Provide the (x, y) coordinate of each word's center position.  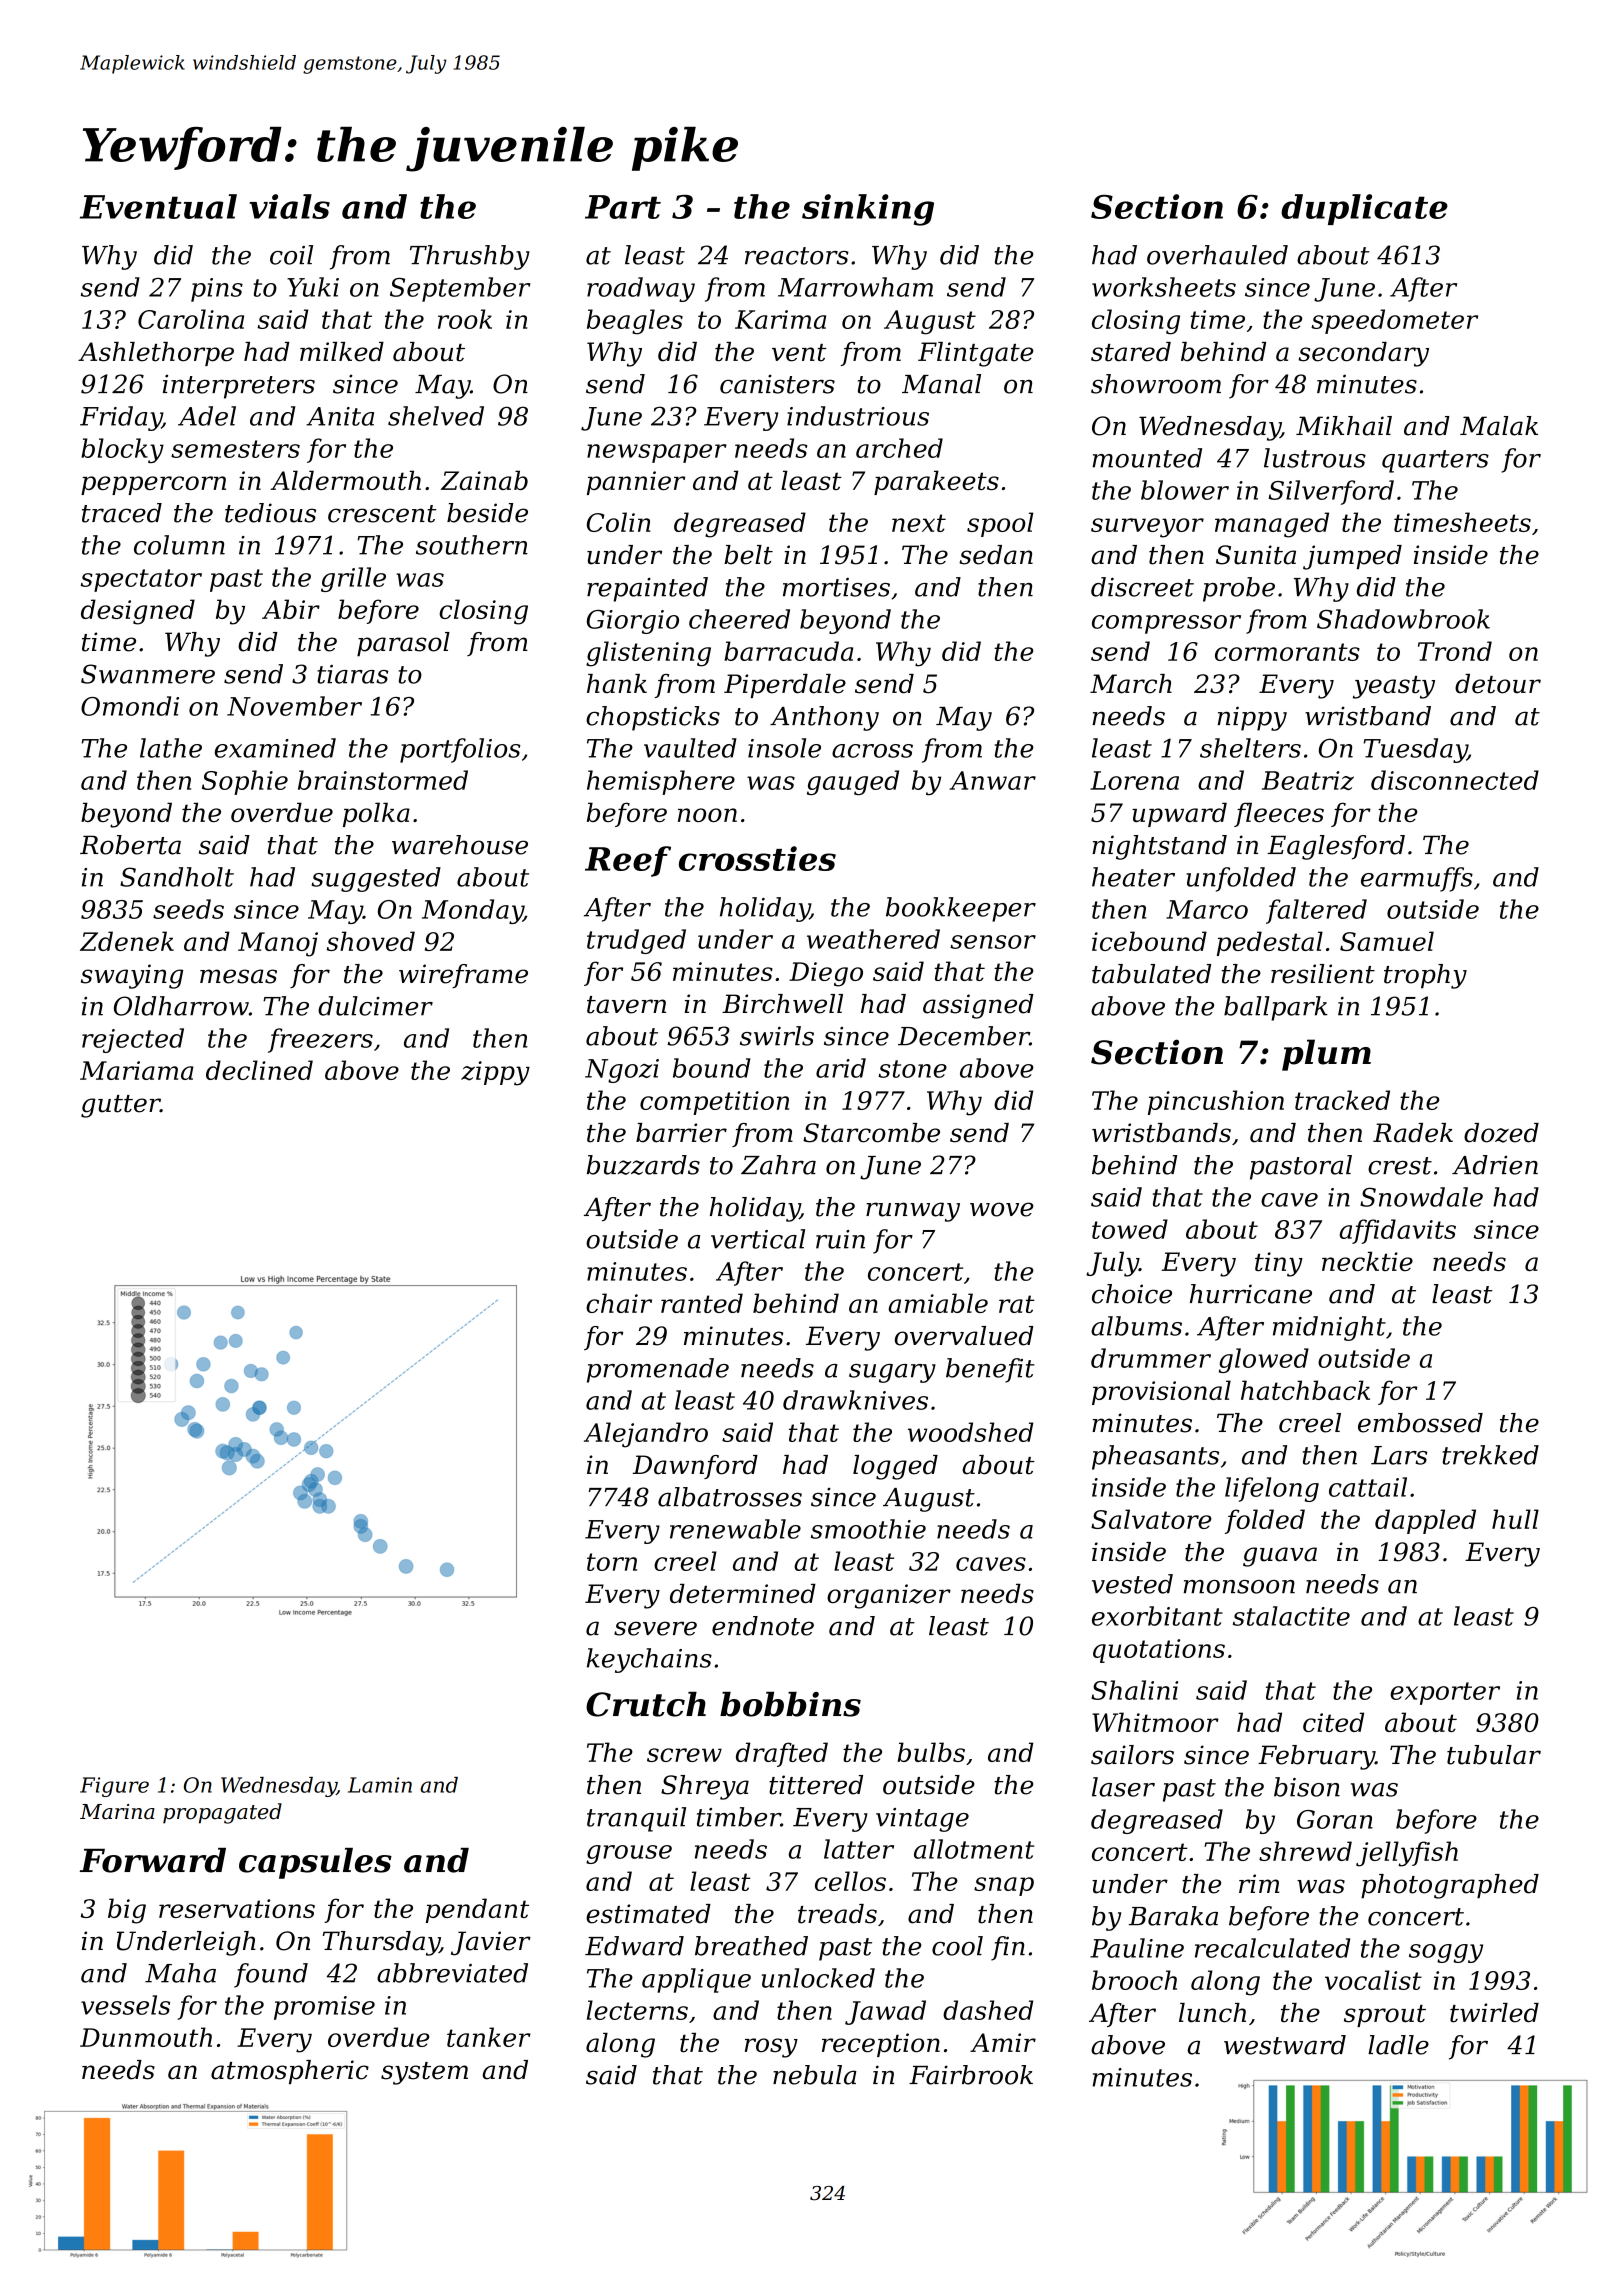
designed (138, 612)
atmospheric (290, 2072)
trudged (636, 941)
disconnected (1455, 780)
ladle (1398, 2045)
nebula (815, 2075)
